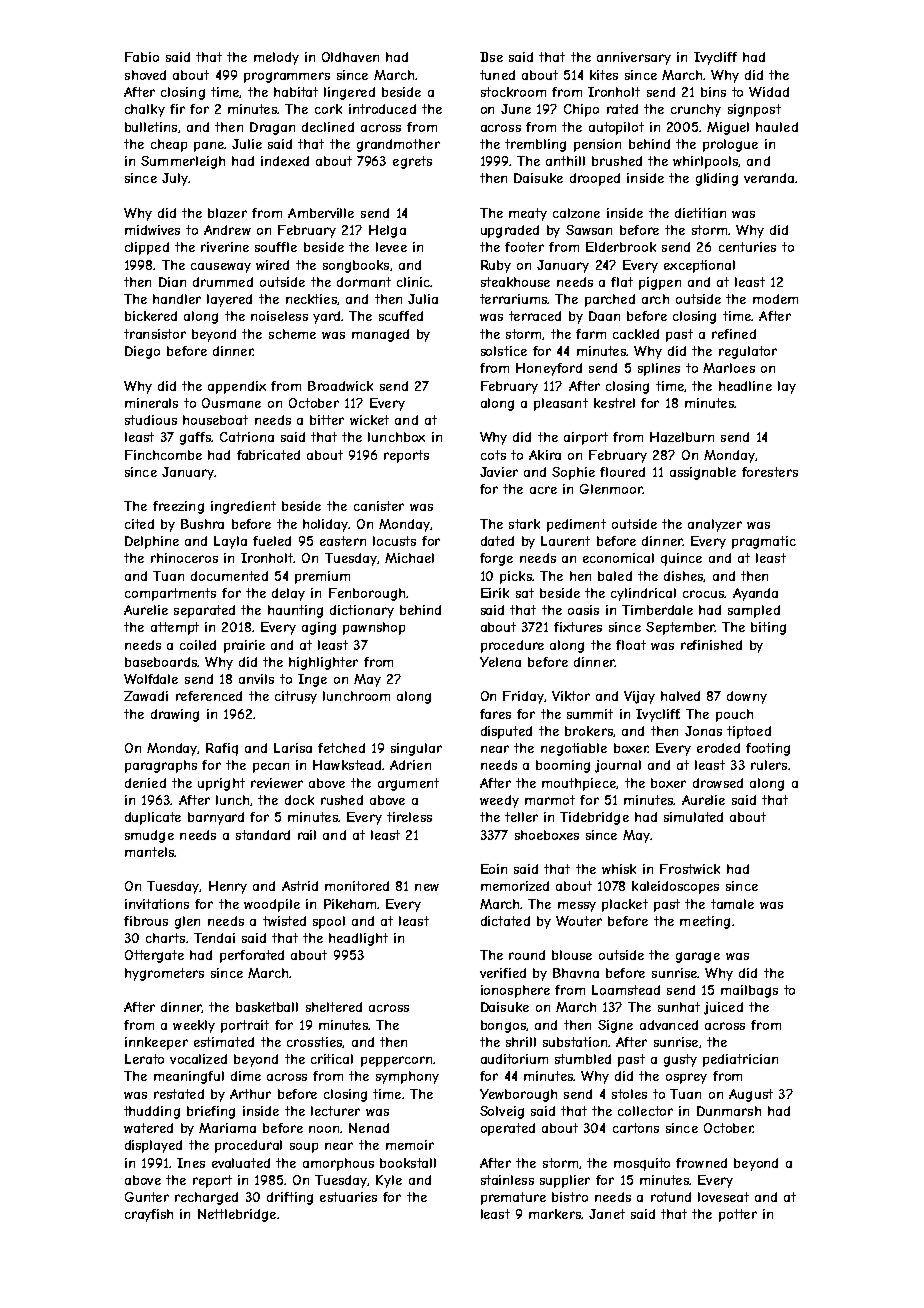 The height and width of the screenshot is (1308, 924). What do you see at coordinates (379, 506) in the screenshot?
I see `canister` at bounding box center [379, 506].
